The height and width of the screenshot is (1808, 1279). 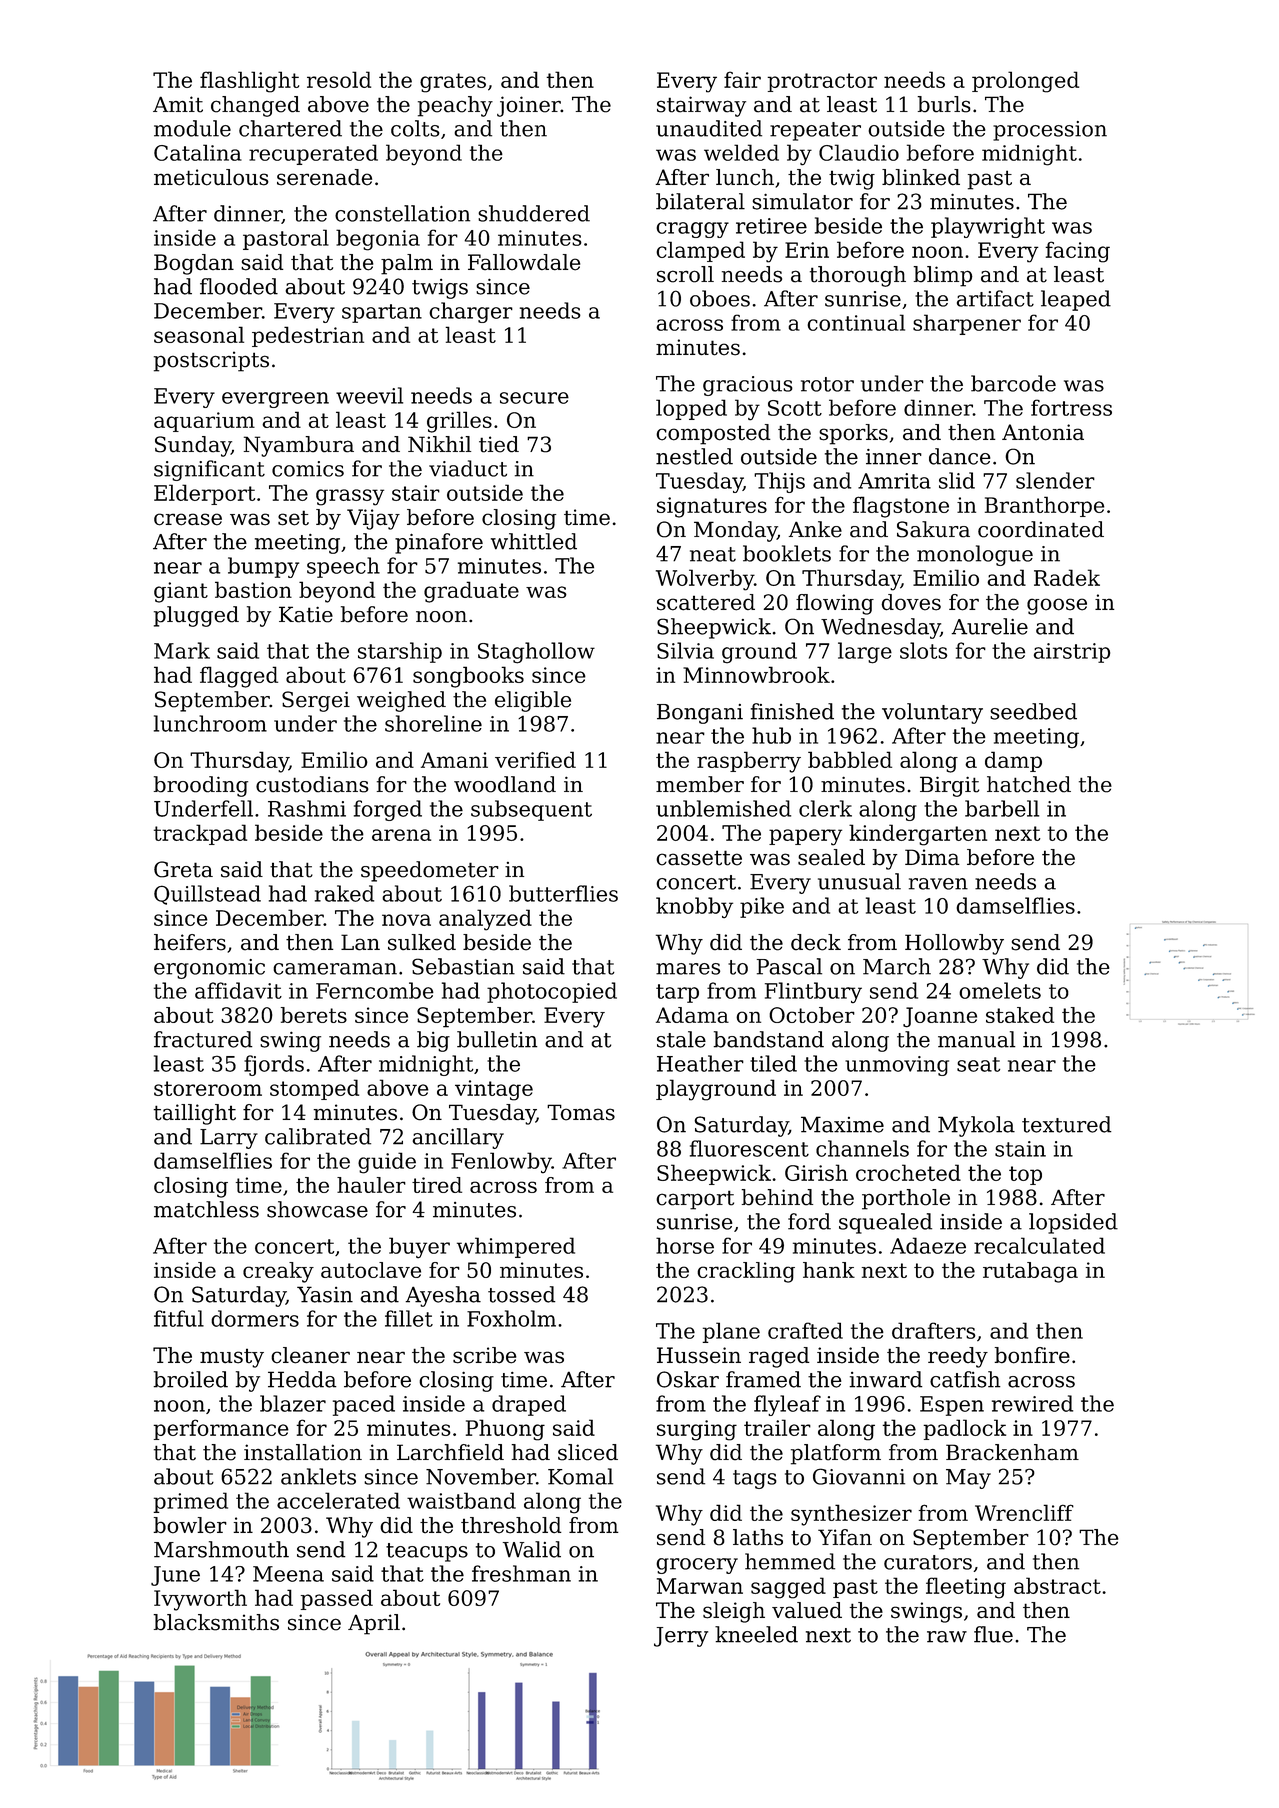 I want to click on hatched, so click(x=1029, y=784).
